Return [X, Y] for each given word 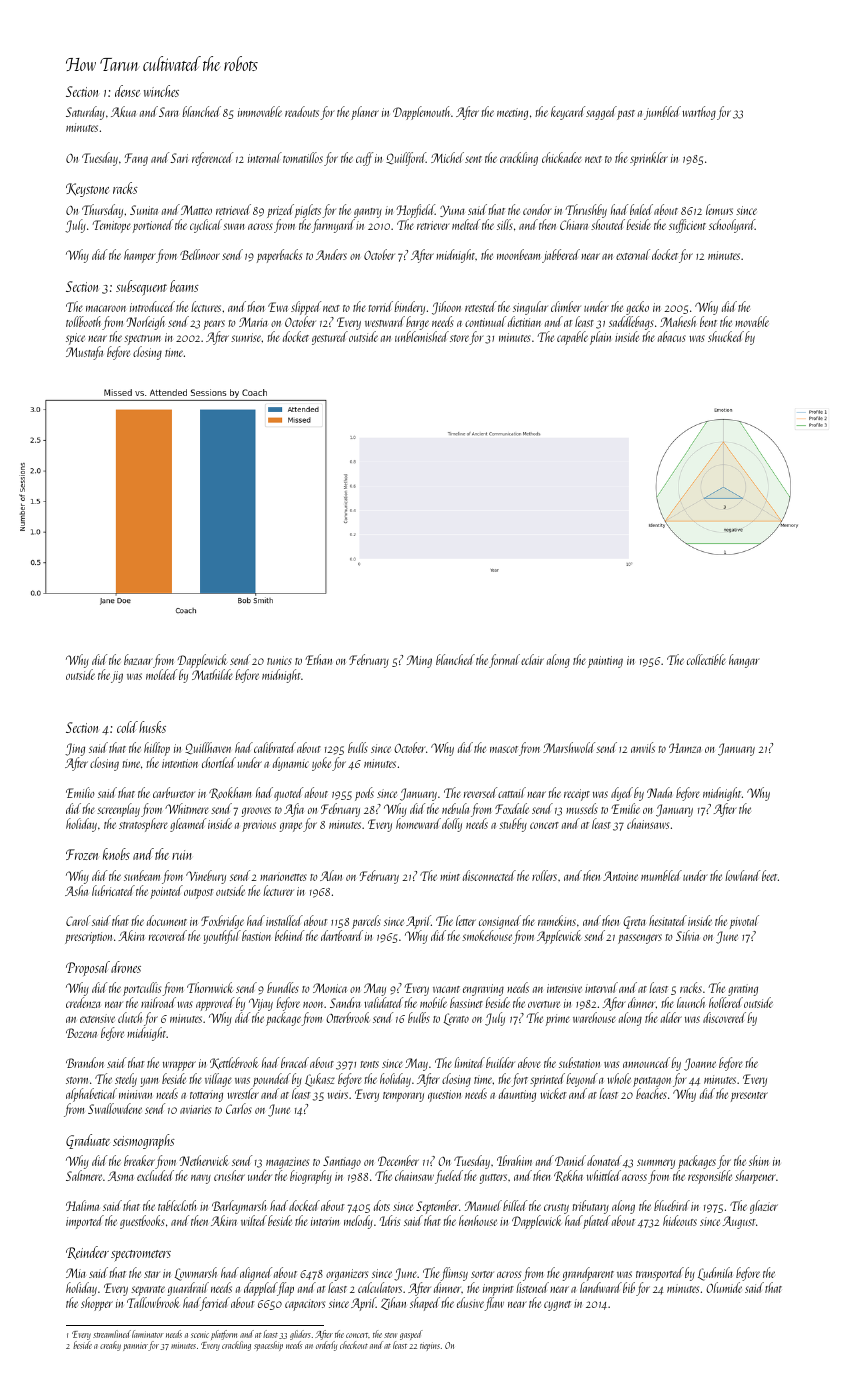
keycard [568, 113]
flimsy [454, 1274]
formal [504, 661]
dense [127, 91]
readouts [302, 111]
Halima [82, 1205]
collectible [706, 659]
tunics [279, 660]
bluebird [672, 1205]
